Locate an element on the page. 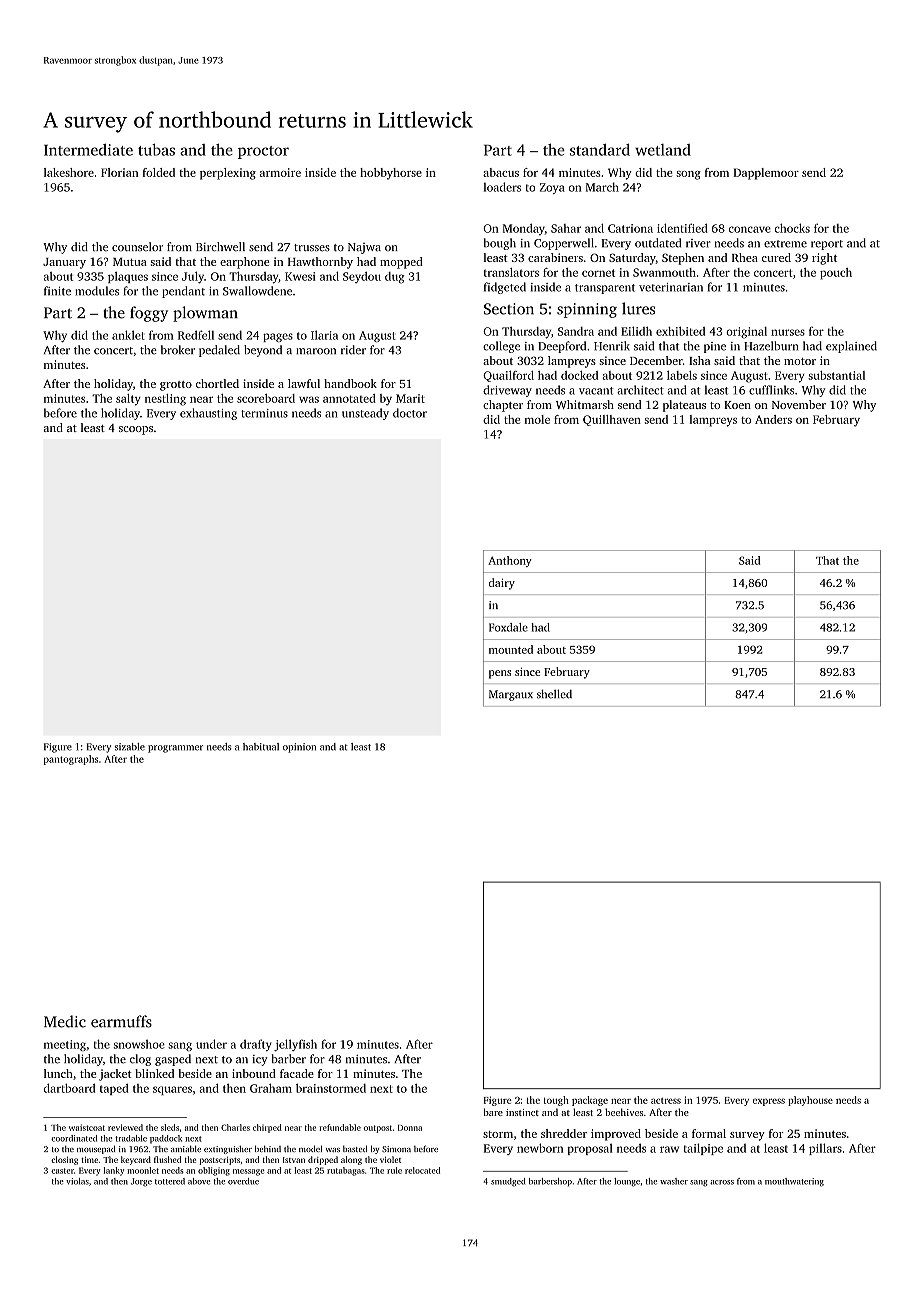 Image resolution: width=924 pixels, height=1308 pixels. dairy is located at coordinates (502, 584).
